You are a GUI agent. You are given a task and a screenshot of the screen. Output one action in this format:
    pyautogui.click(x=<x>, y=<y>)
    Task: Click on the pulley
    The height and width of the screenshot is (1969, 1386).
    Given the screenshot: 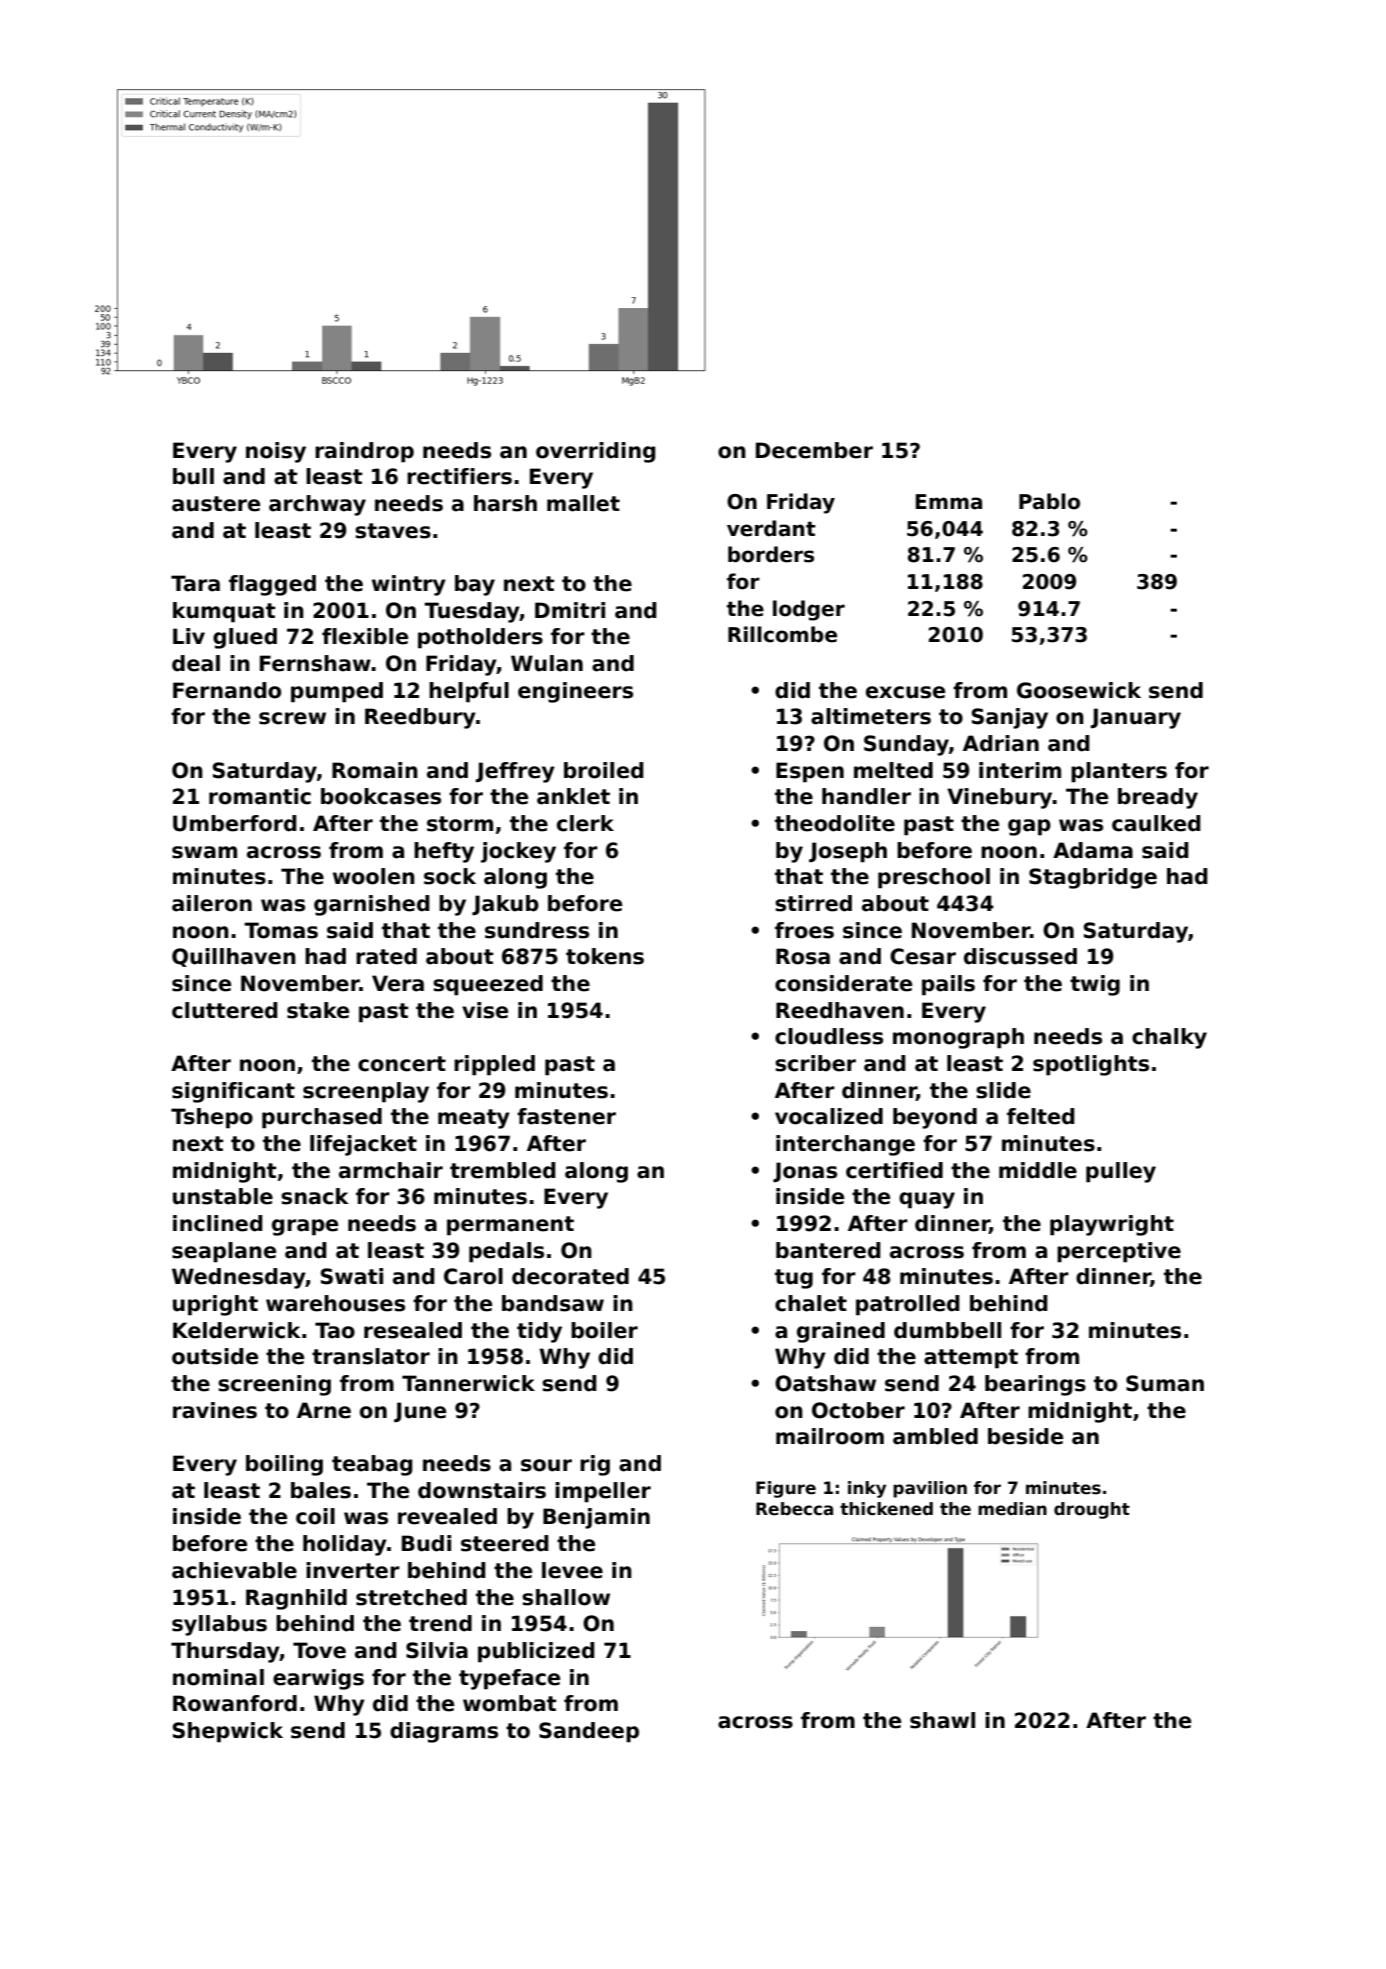 What is the action you would take?
    pyautogui.click(x=1121, y=1172)
